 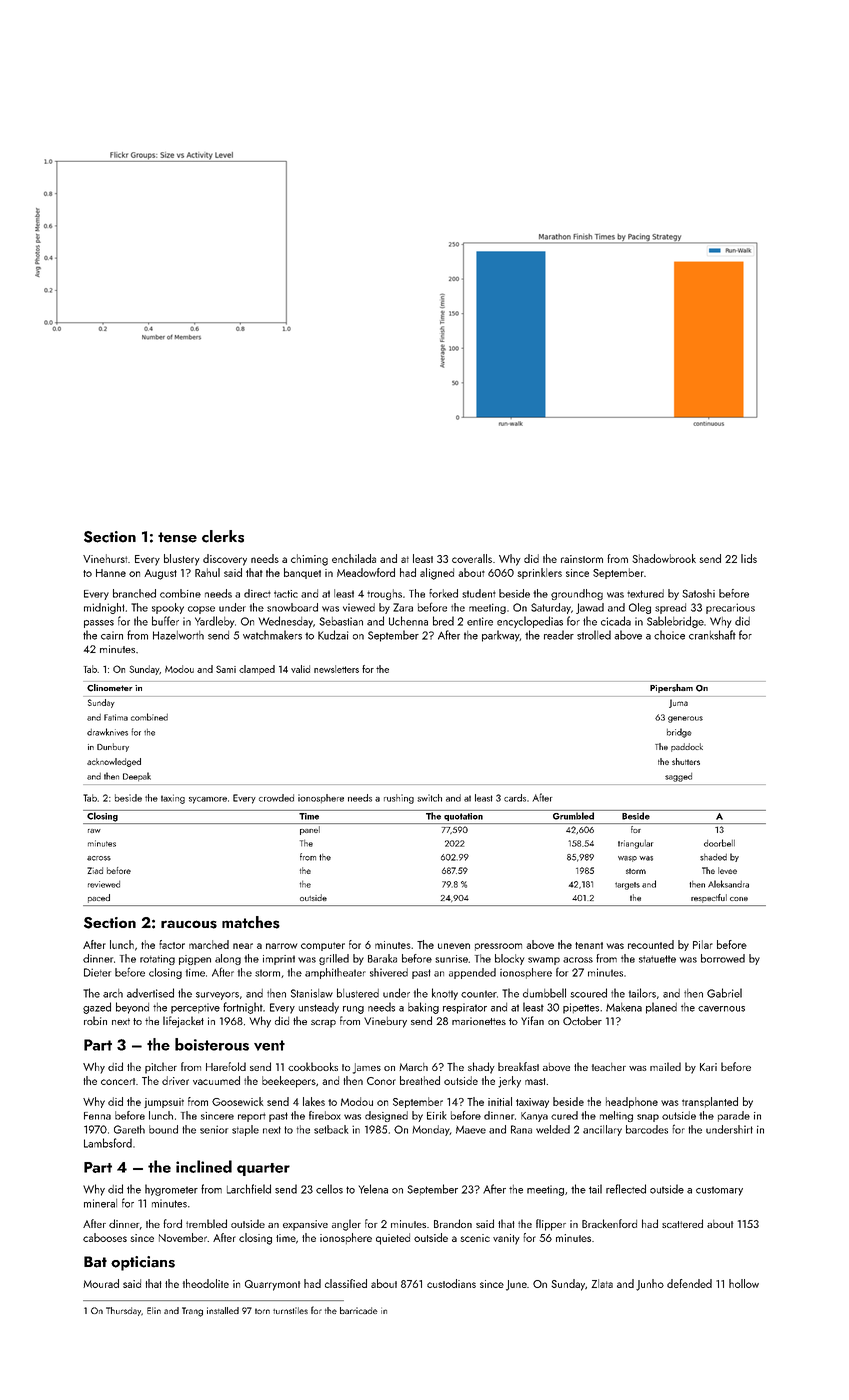 What do you see at coordinates (161, 1068) in the image?
I see `pitcher` at bounding box center [161, 1068].
